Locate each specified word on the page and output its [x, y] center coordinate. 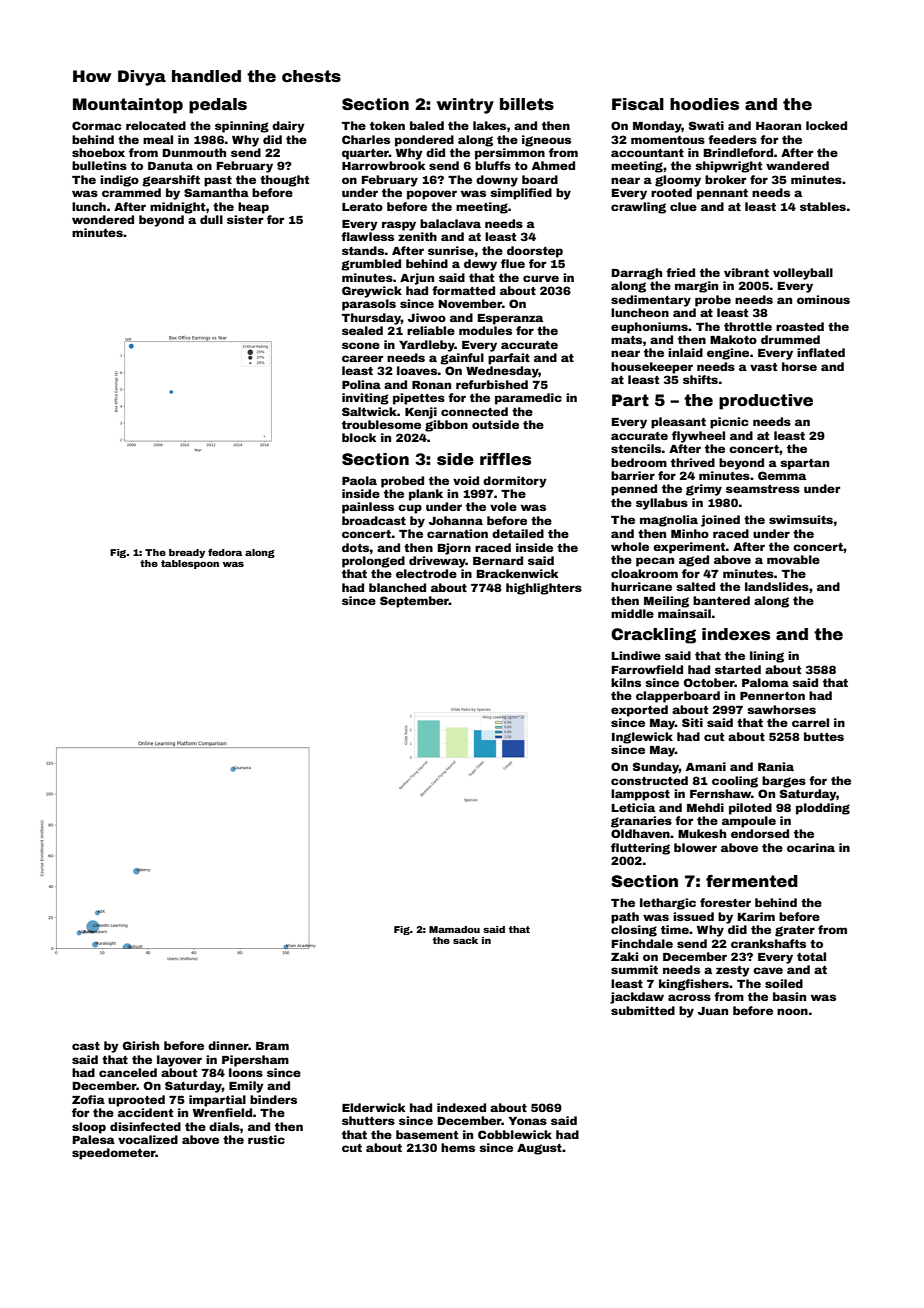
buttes [824, 736]
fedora [225, 552]
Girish [141, 1045]
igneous [546, 141]
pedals [218, 106]
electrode [426, 573]
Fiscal [638, 104]
